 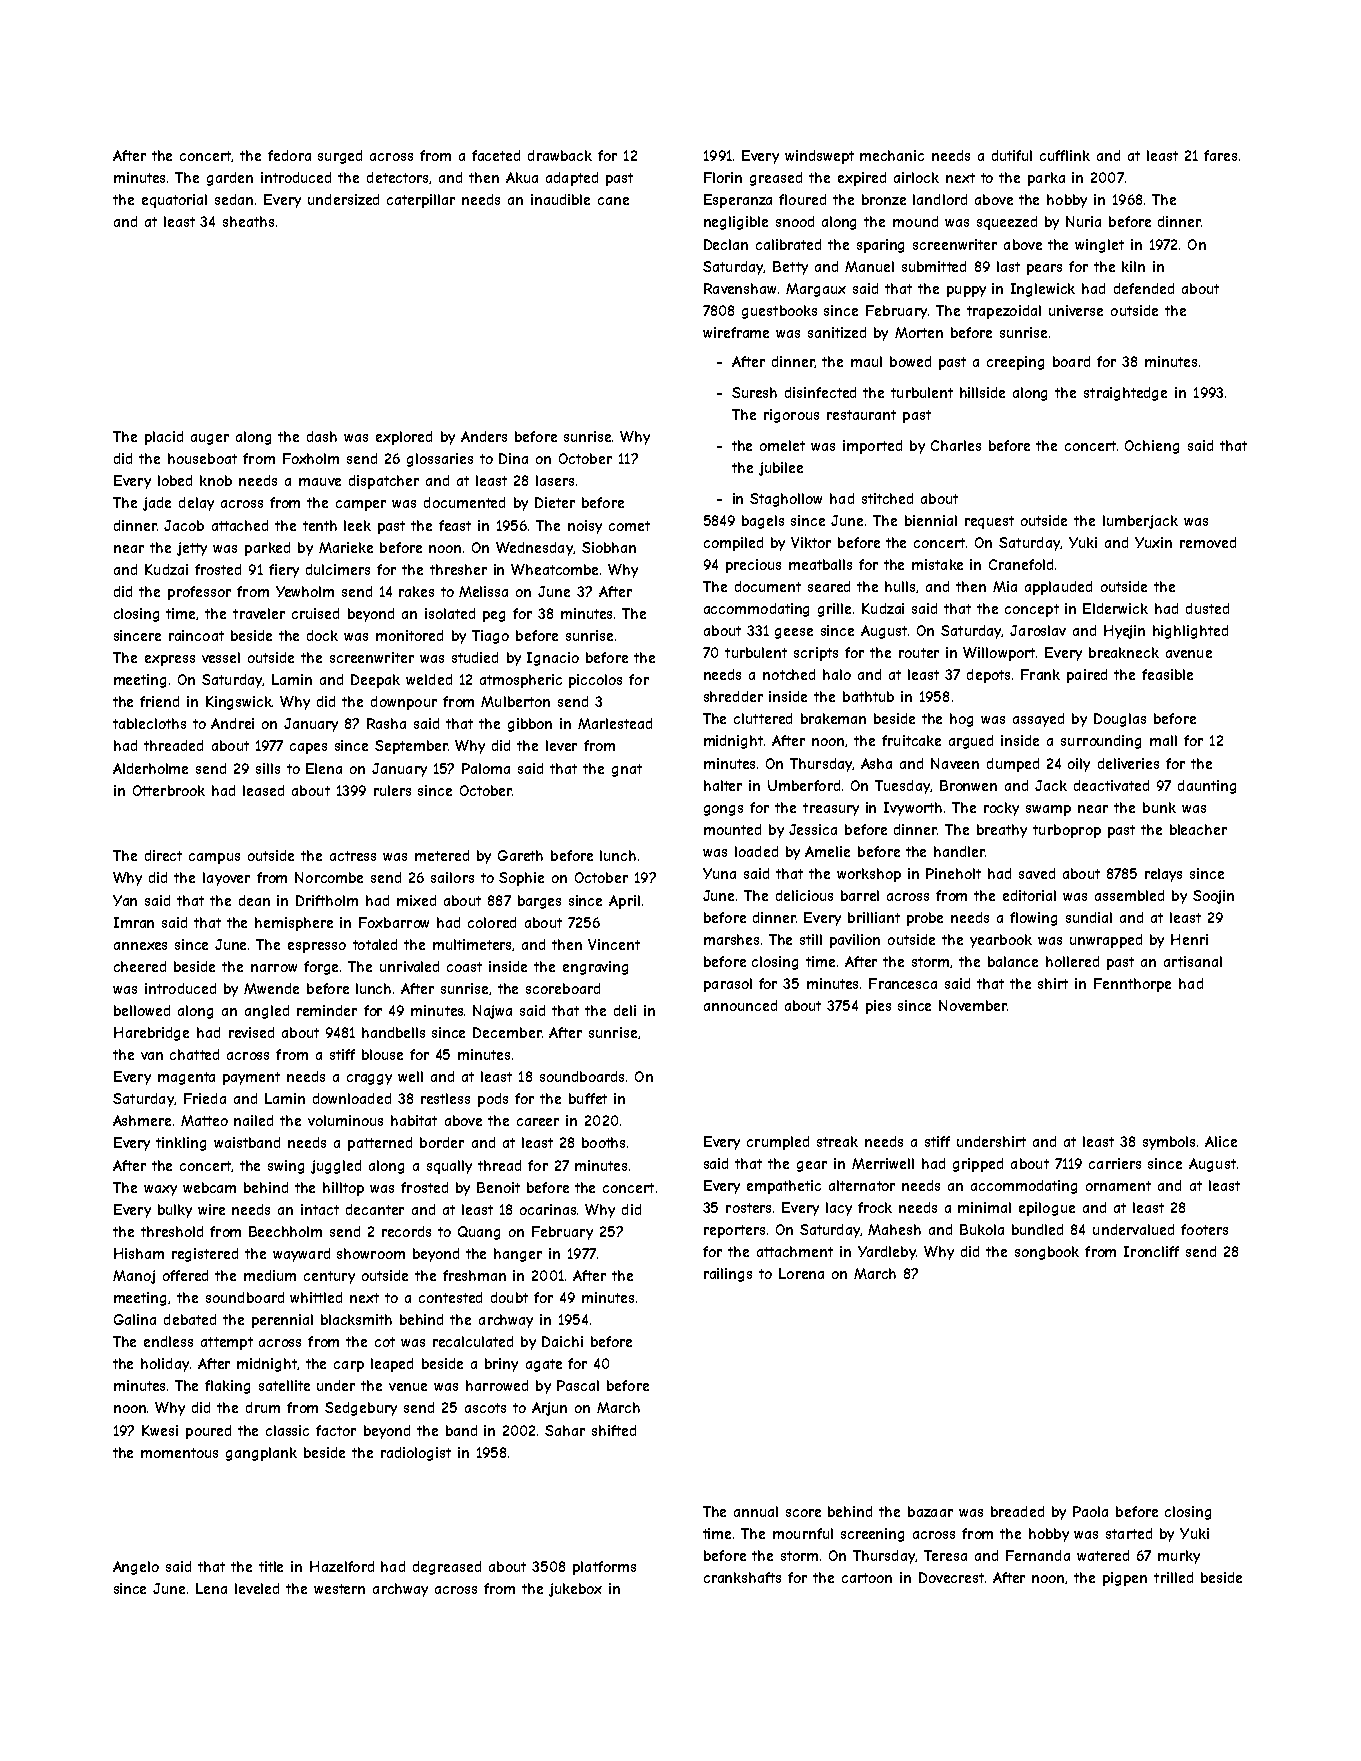 What do you see at coordinates (398, 178) in the screenshot?
I see `detectors` at bounding box center [398, 178].
